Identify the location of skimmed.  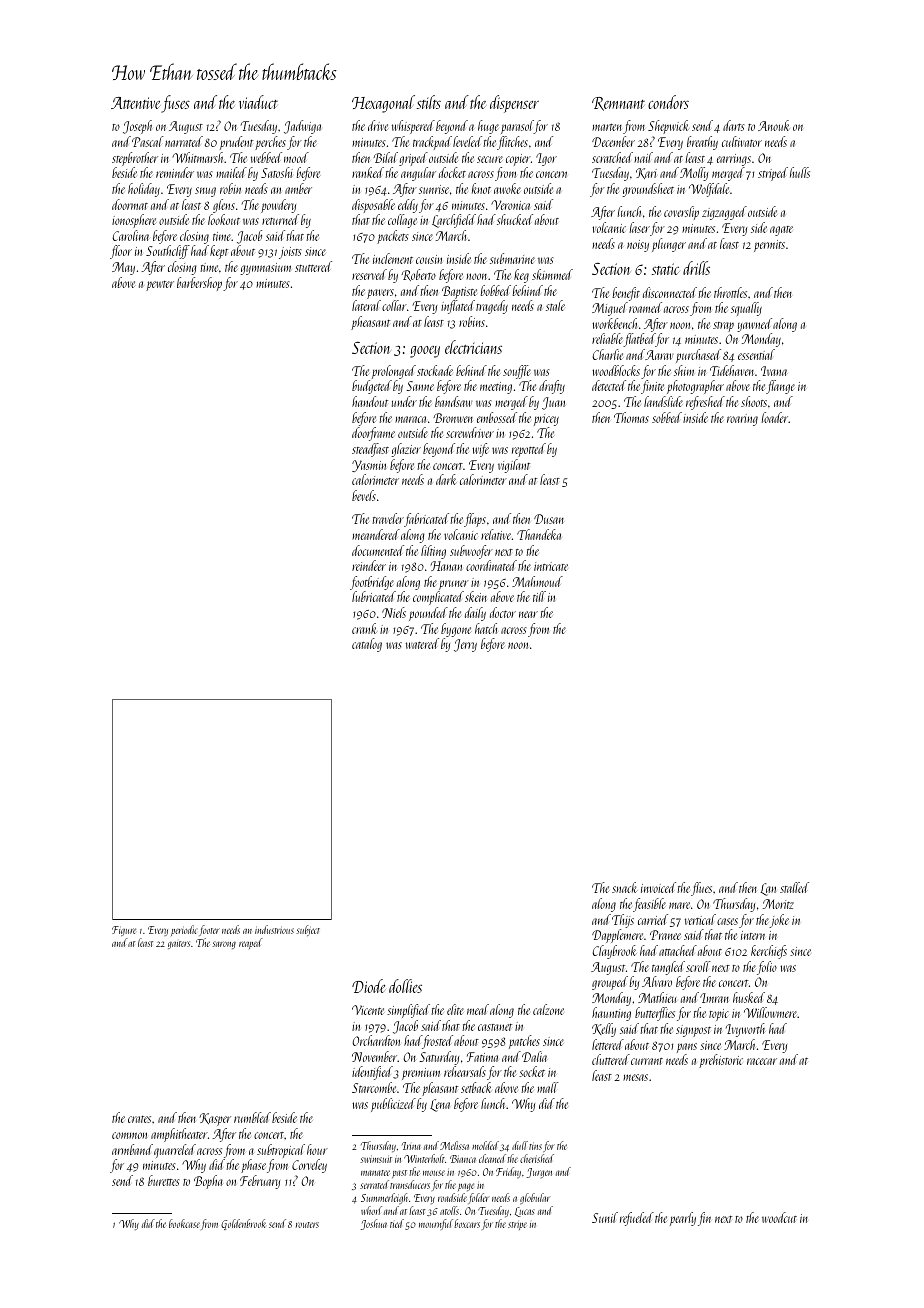
(552, 274).
